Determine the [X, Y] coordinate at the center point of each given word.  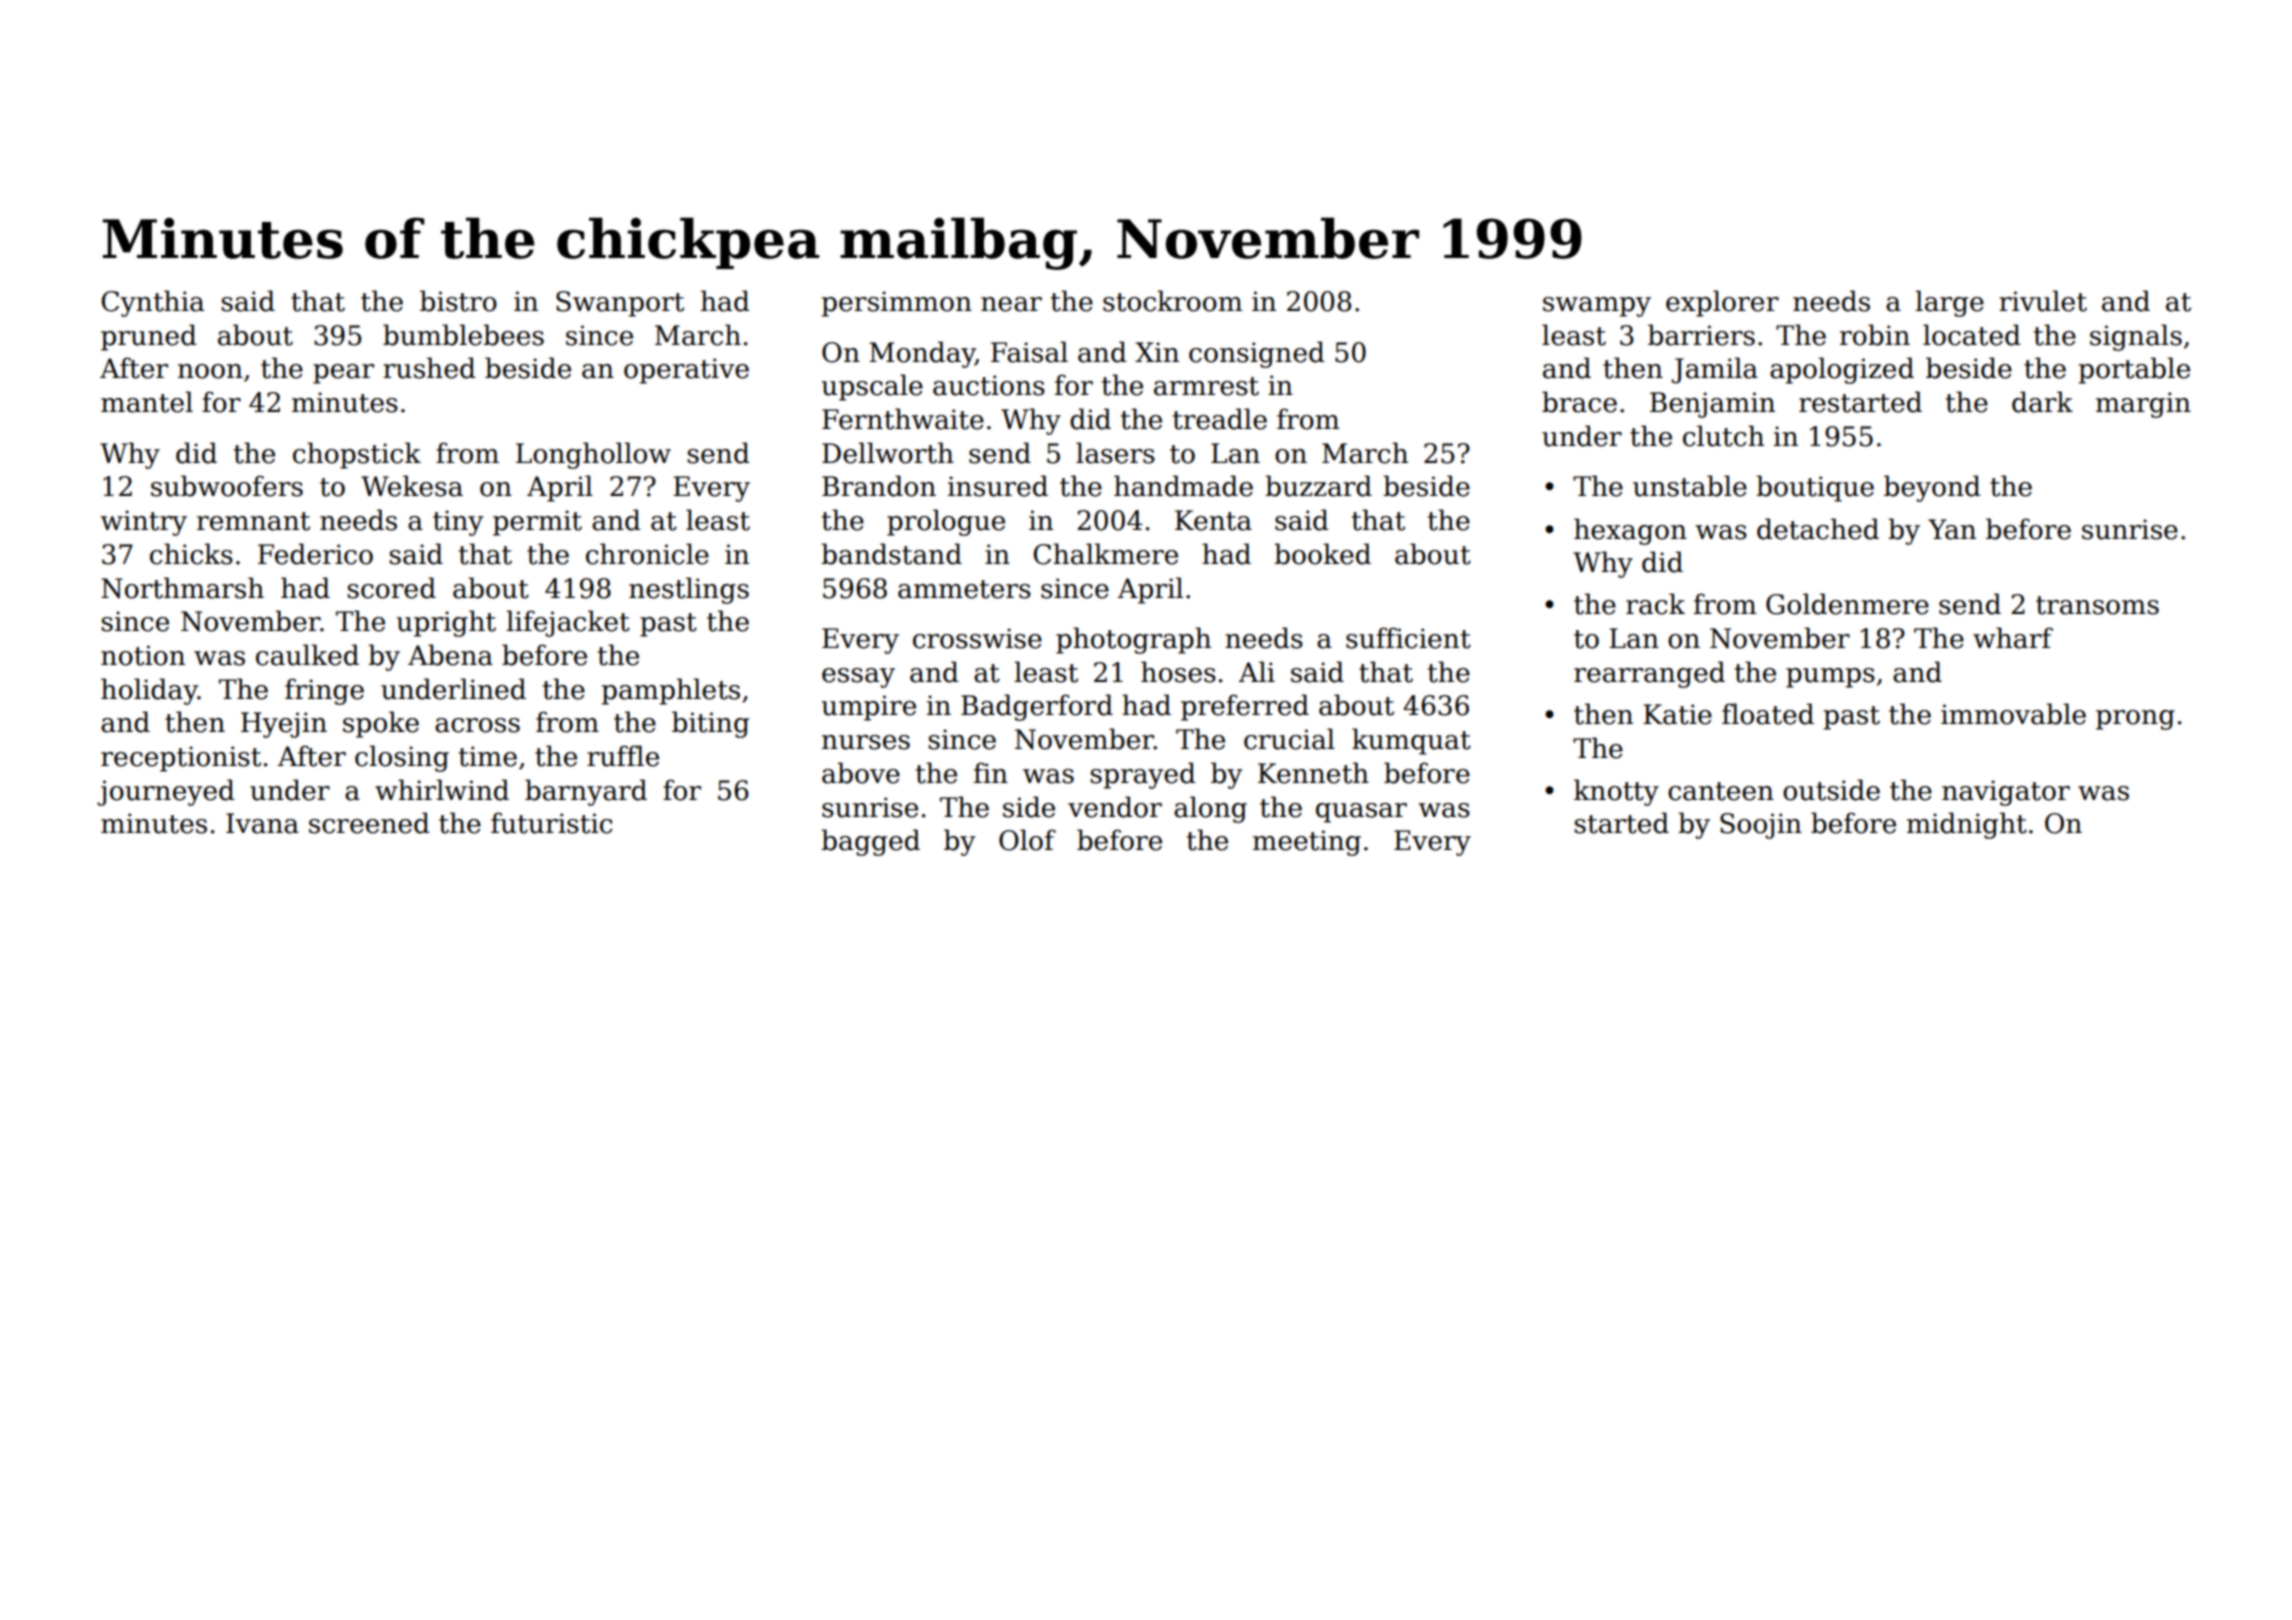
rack [1655, 604]
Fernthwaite [903, 419]
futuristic [551, 823]
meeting [1307, 843]
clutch [1723, 436]
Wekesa [412, 486]
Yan [1952, 529]
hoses [1178, 672]
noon [210, 371]
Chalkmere [1105, 554]
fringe [324, 691]
